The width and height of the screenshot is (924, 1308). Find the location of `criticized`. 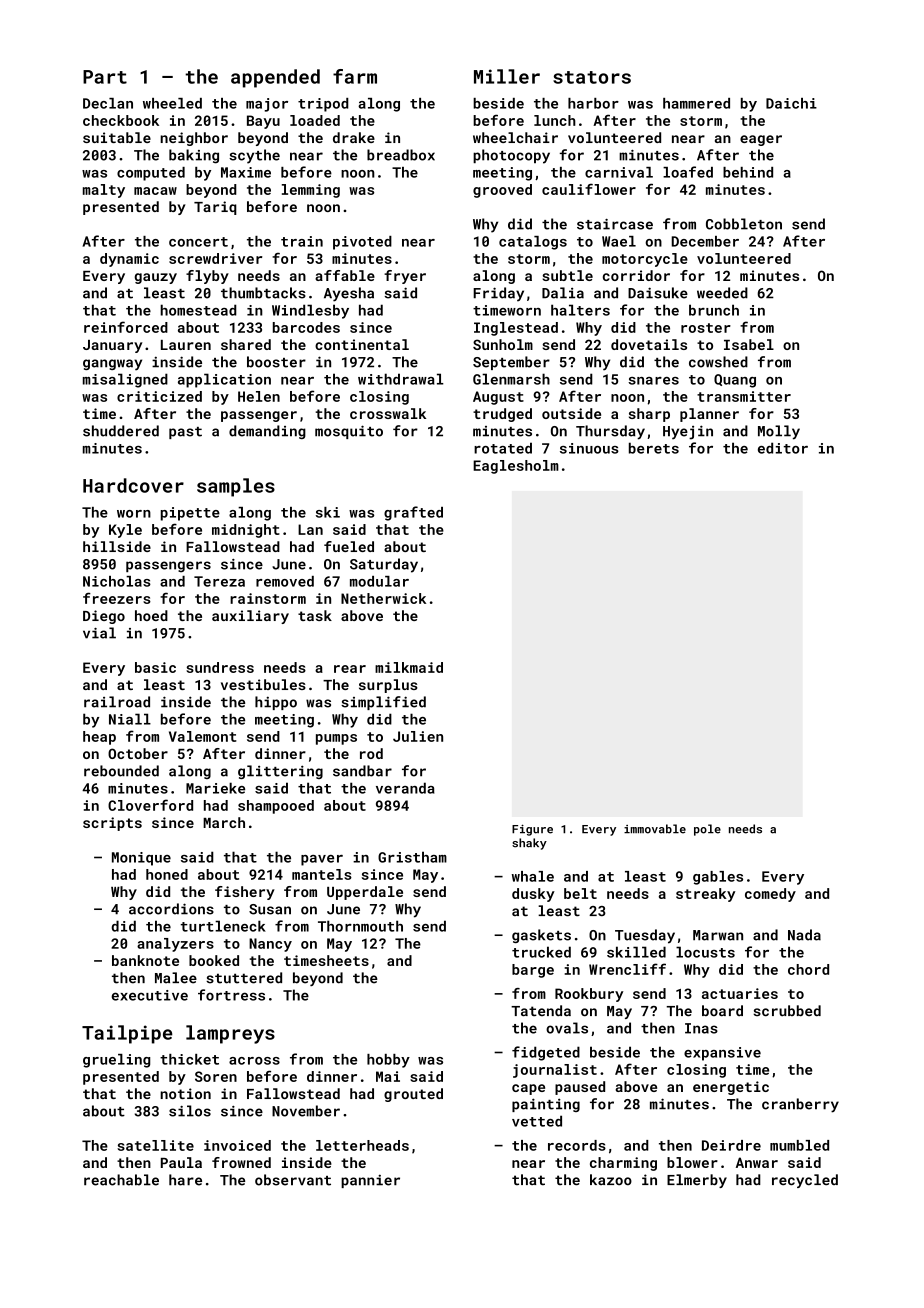

criticized is located at coordinates (159, 396).
